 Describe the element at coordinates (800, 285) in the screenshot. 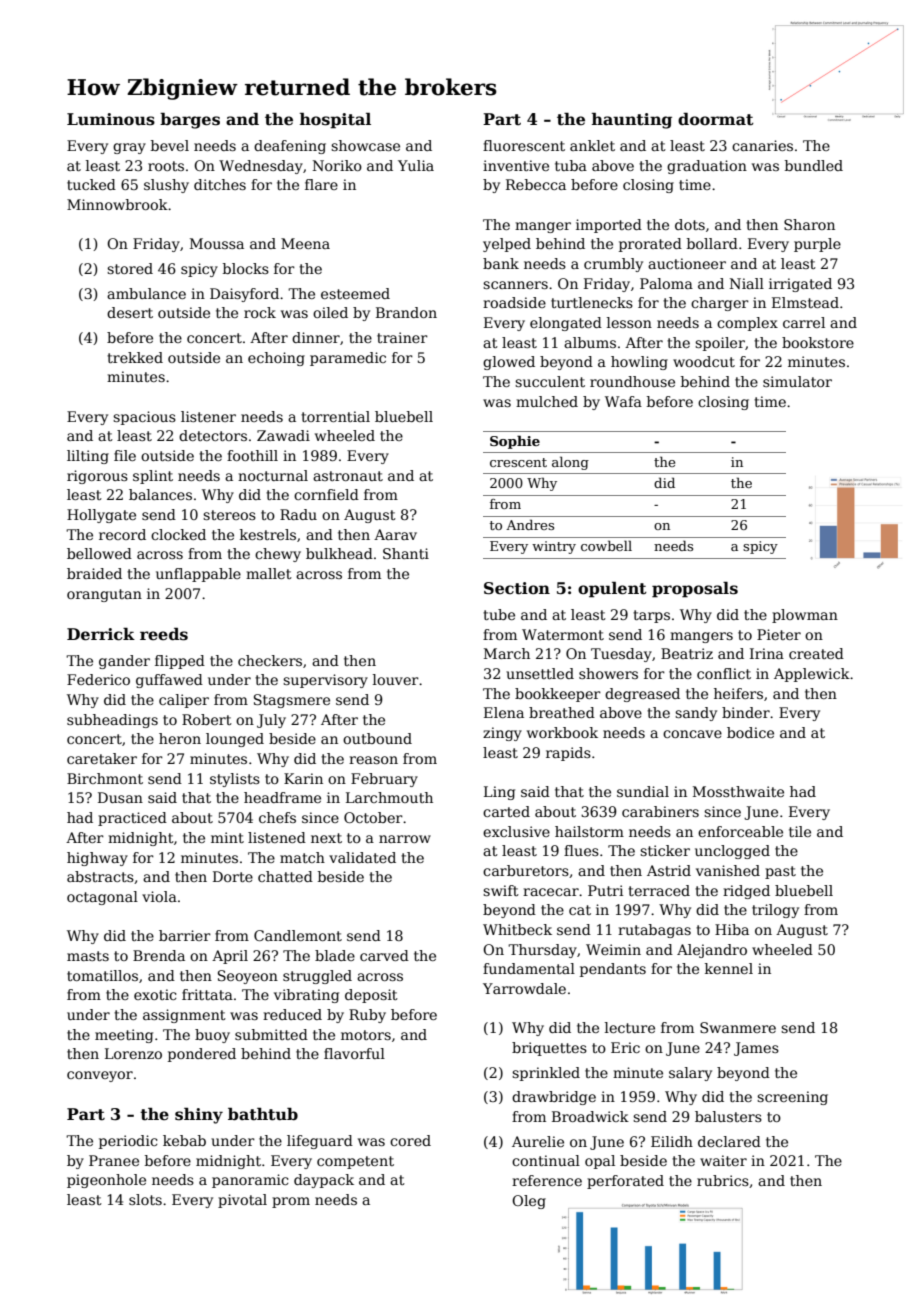

I see `irrigated` at that location.
